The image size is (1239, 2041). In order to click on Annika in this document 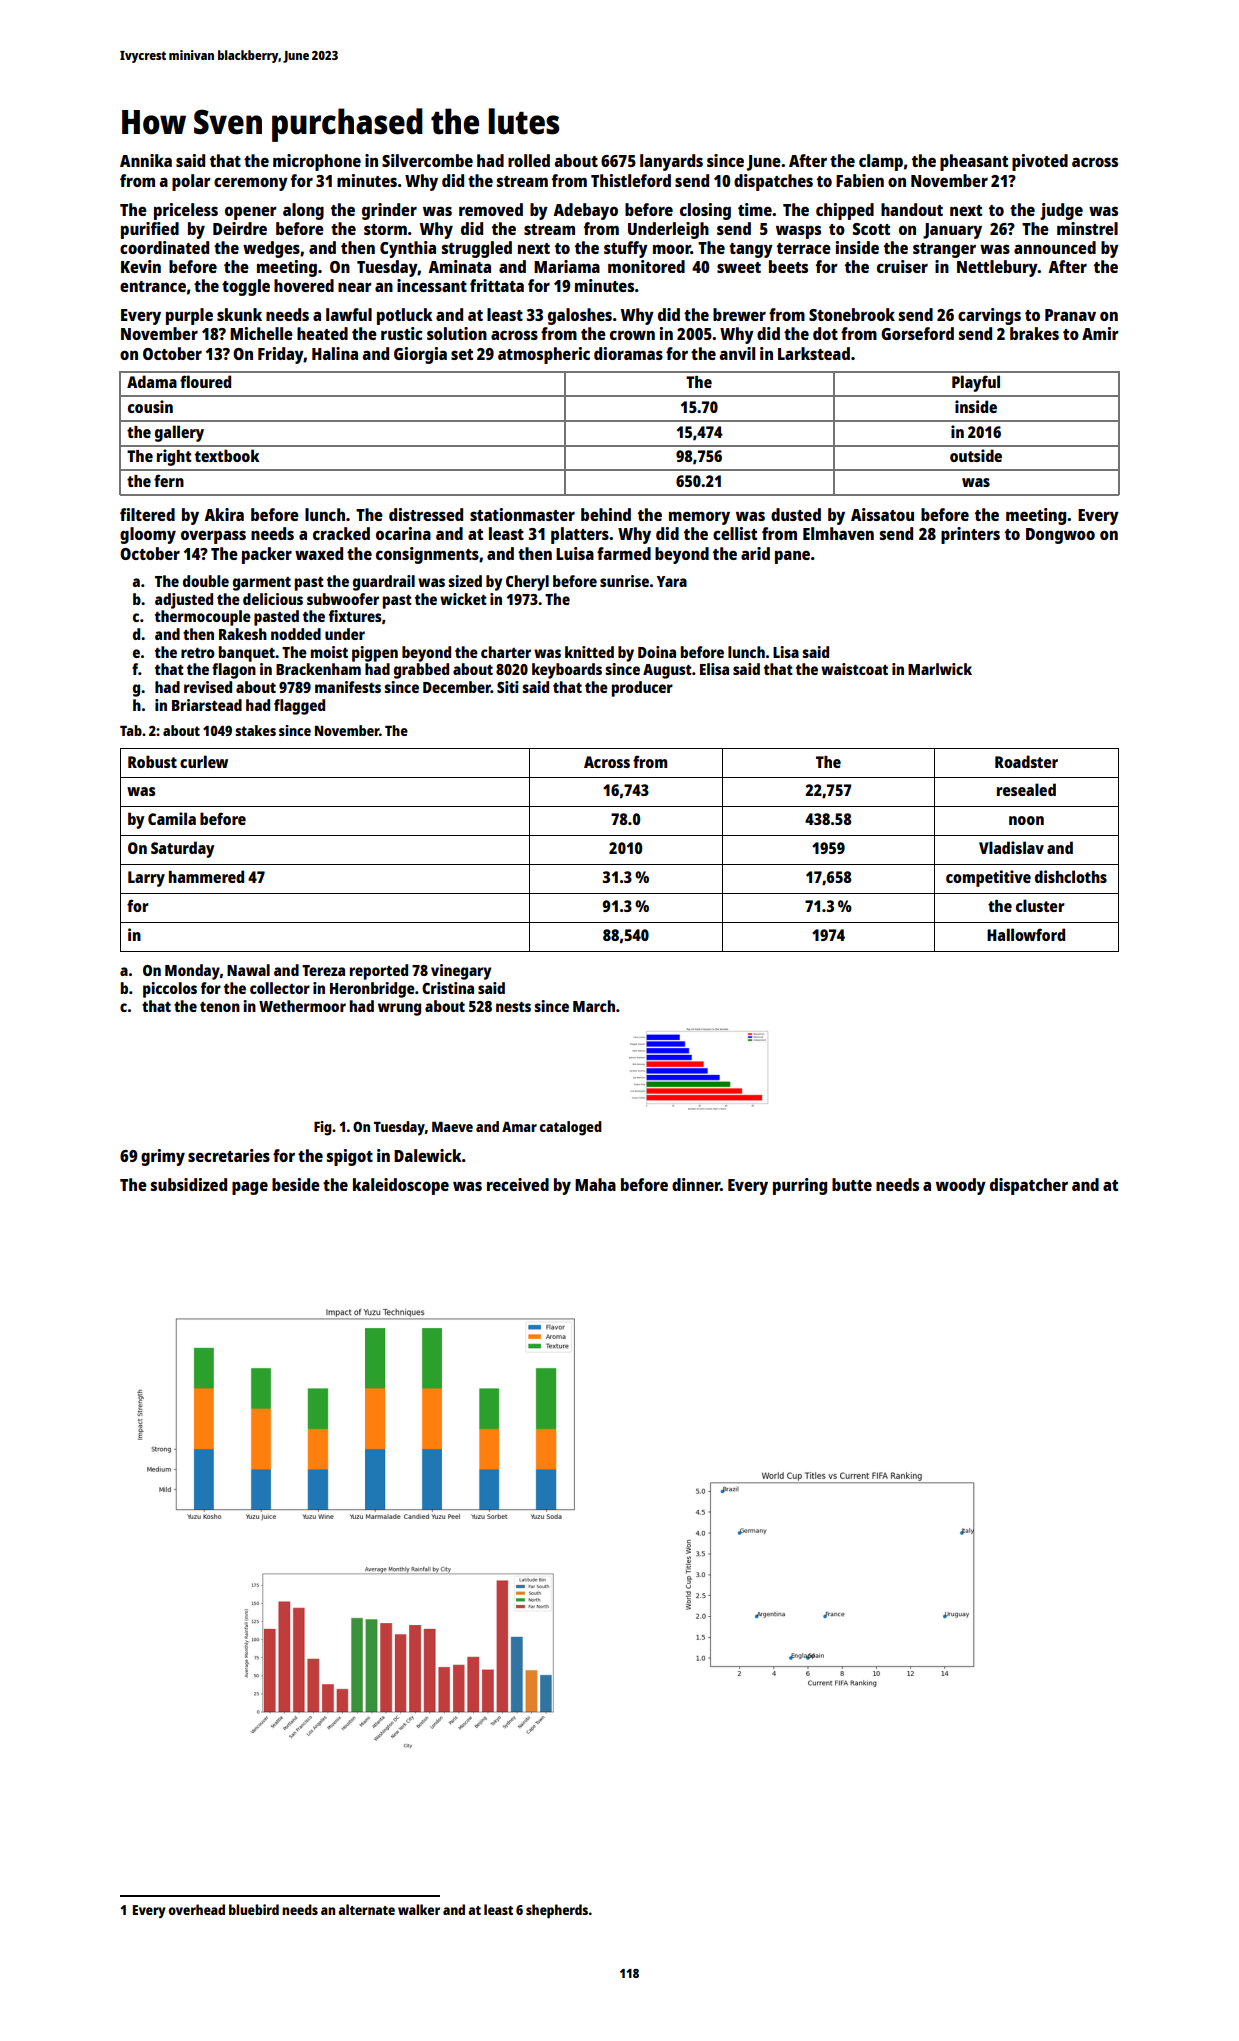, I will do `click(146, 160)`.
